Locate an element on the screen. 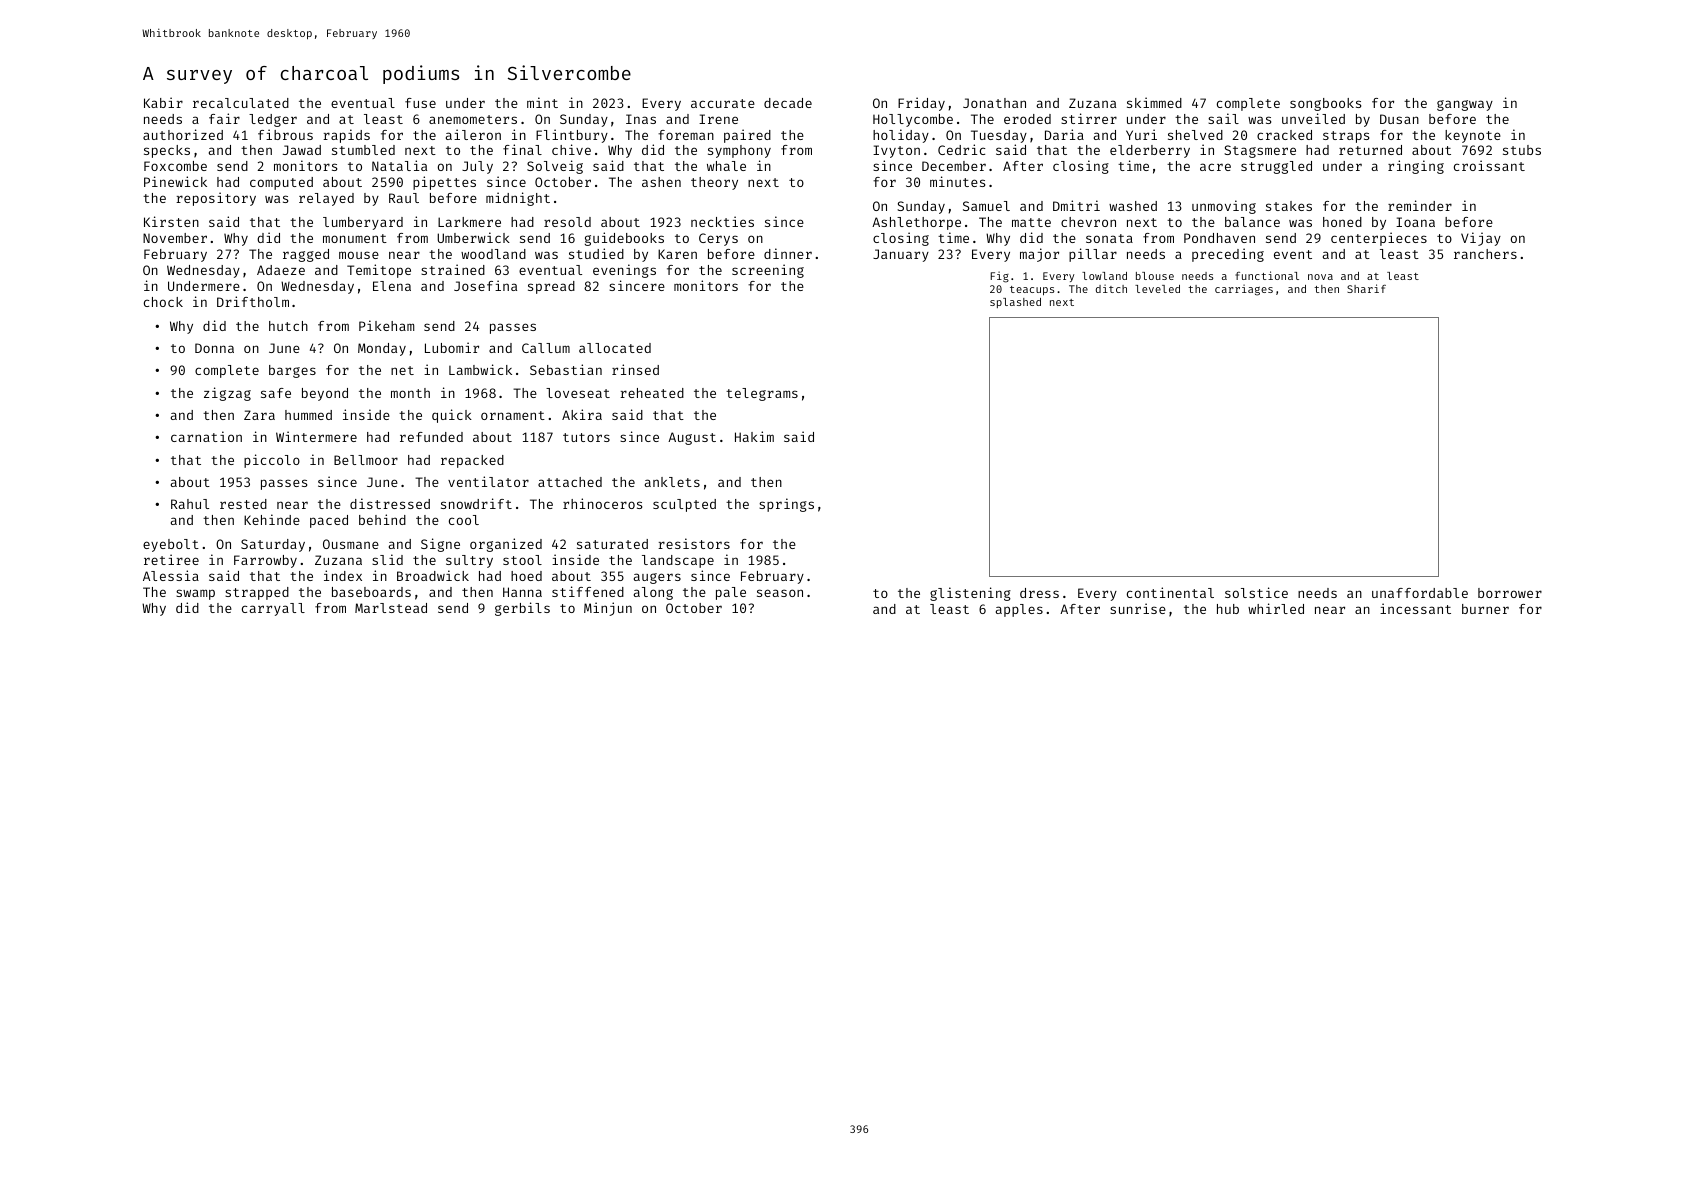  chock is located at coordinates (163, 302).
